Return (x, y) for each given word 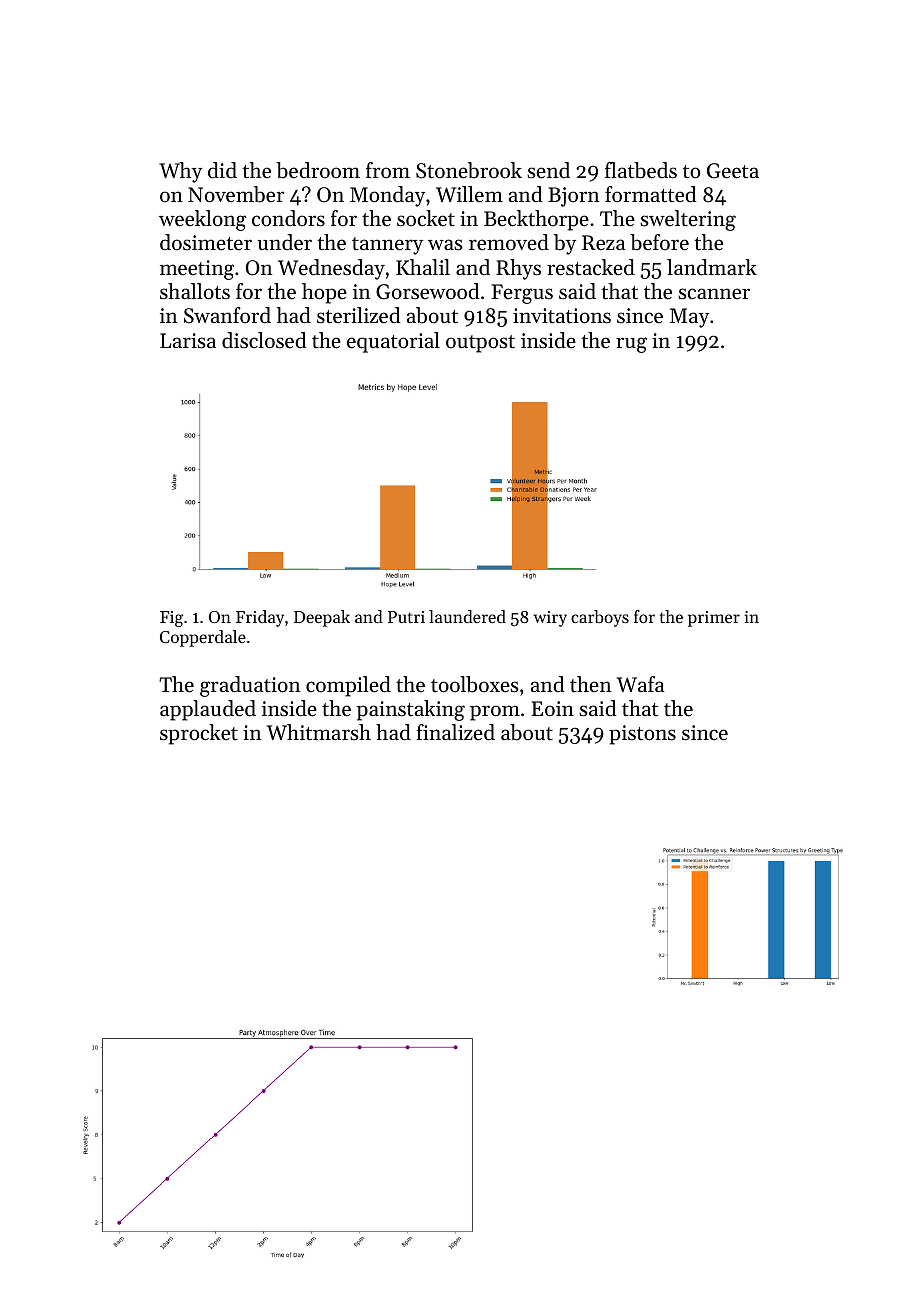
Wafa (641, 684)
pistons (642, 735)
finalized (456, 732)
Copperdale (203, 638)
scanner (714, 294)
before (659, 242)
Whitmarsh (319, 732)
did (222, 170)
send (548, 170)
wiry (550, 619)
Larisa (188, 341)
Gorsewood (428, 291)
